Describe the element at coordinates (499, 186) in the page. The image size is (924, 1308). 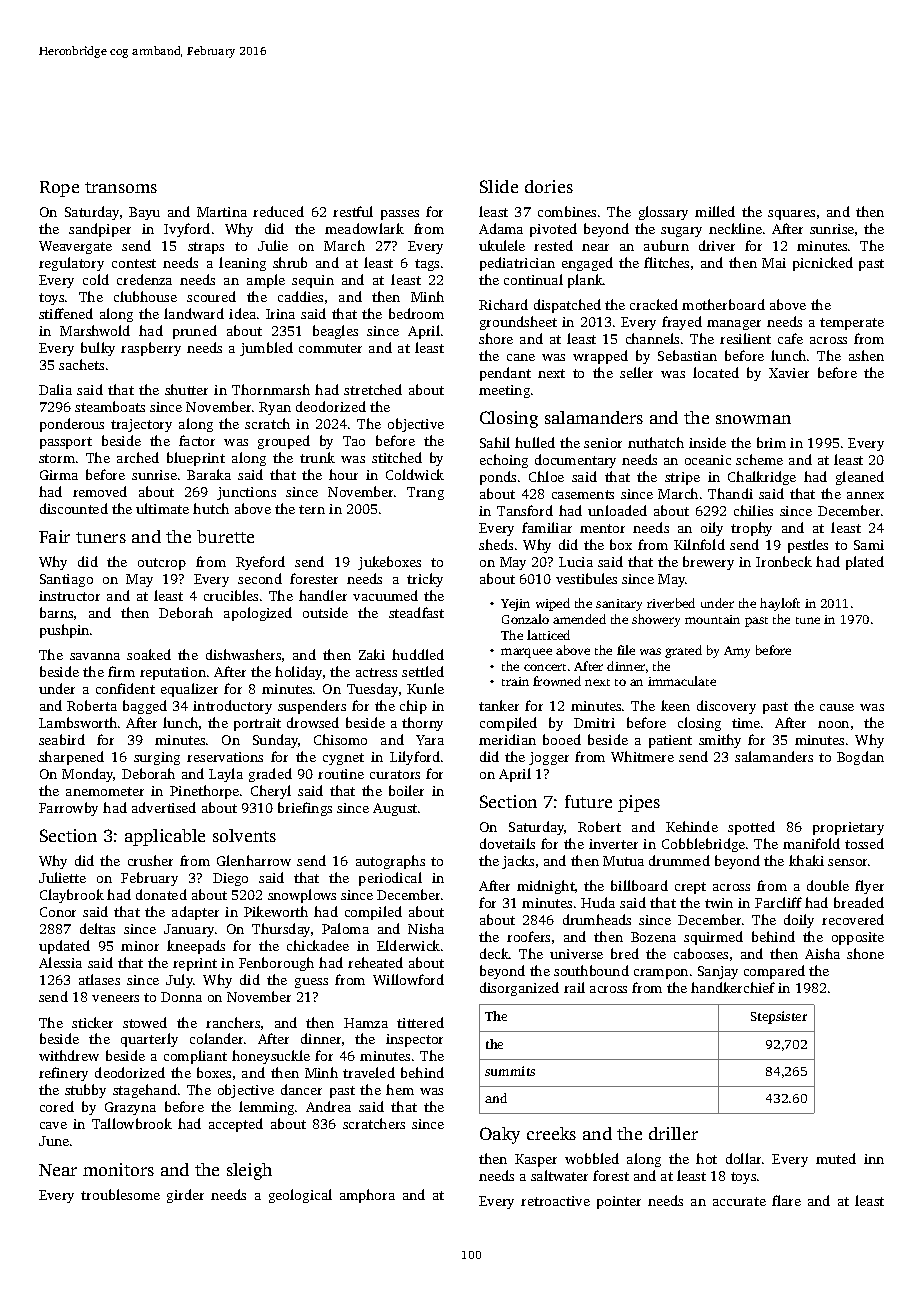
I see `Slide` at that location.
